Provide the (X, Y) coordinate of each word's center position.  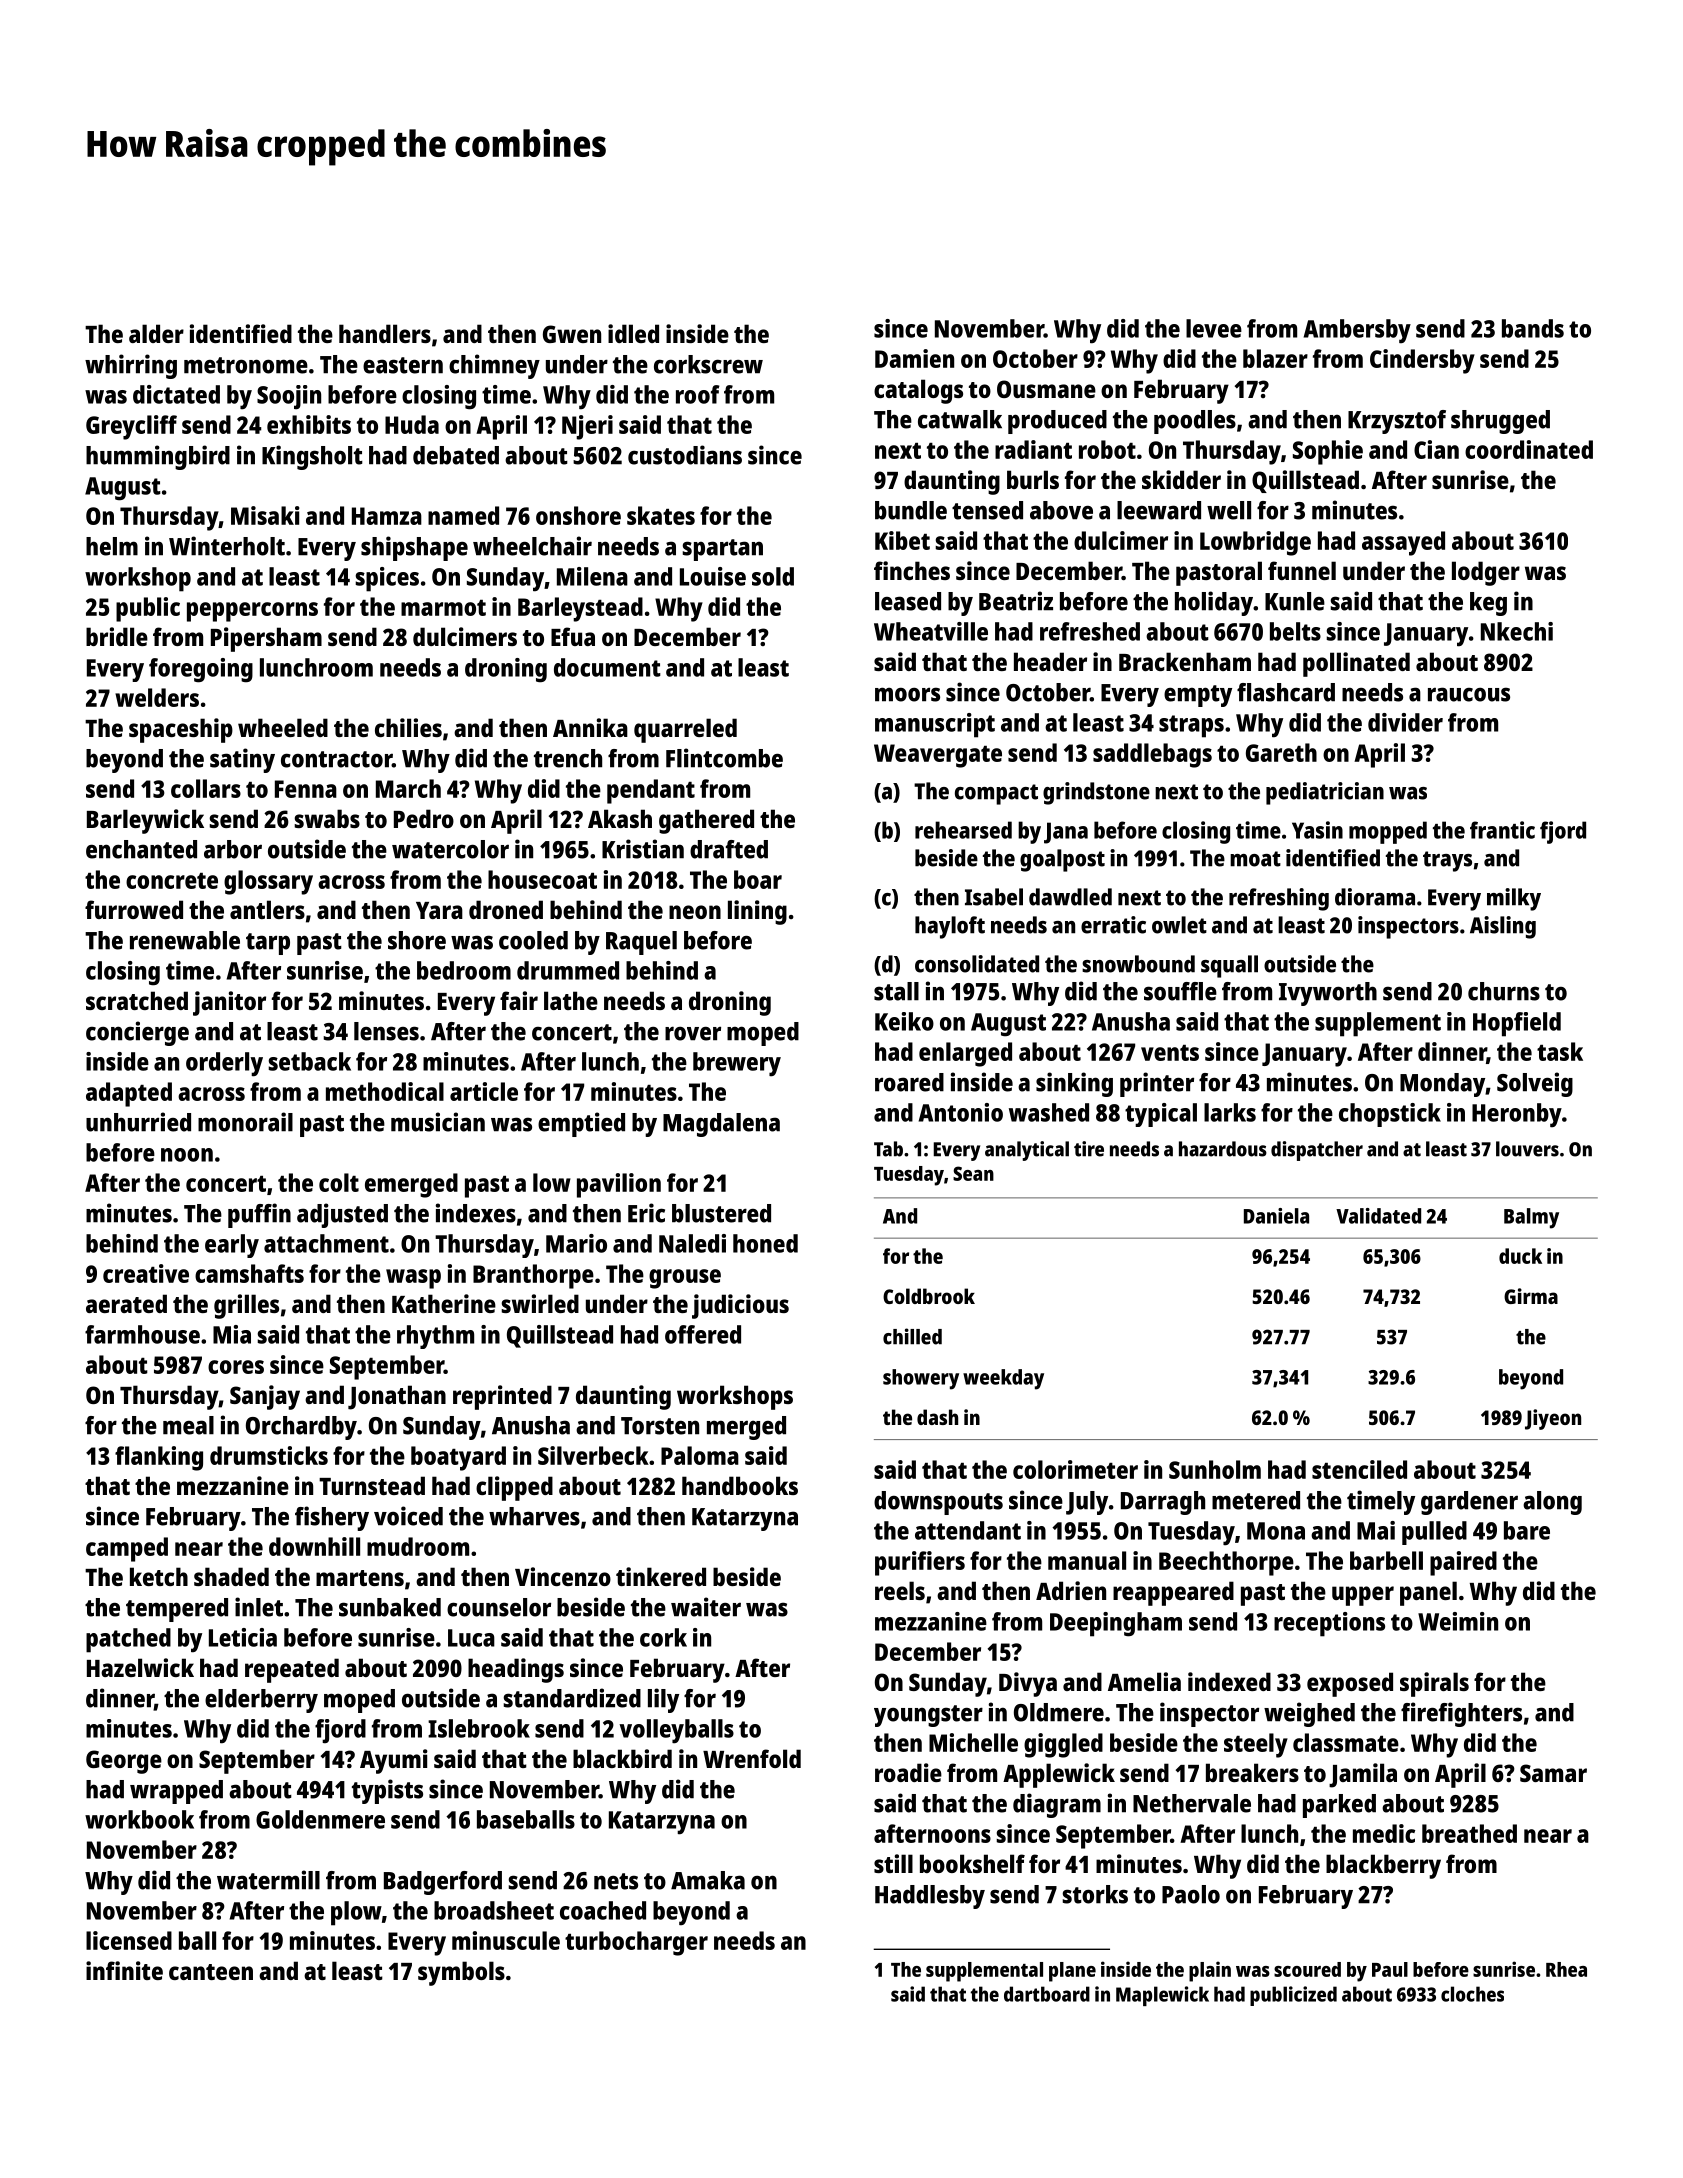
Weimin (1458, 1621)
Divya (1028, 1684)
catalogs (918, 391)
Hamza (387, 516)
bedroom (464, 970)
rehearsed (963, 830)
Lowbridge (1255, 543)
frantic (1502, 830)
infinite (124, 1970)
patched (128, 1640)
